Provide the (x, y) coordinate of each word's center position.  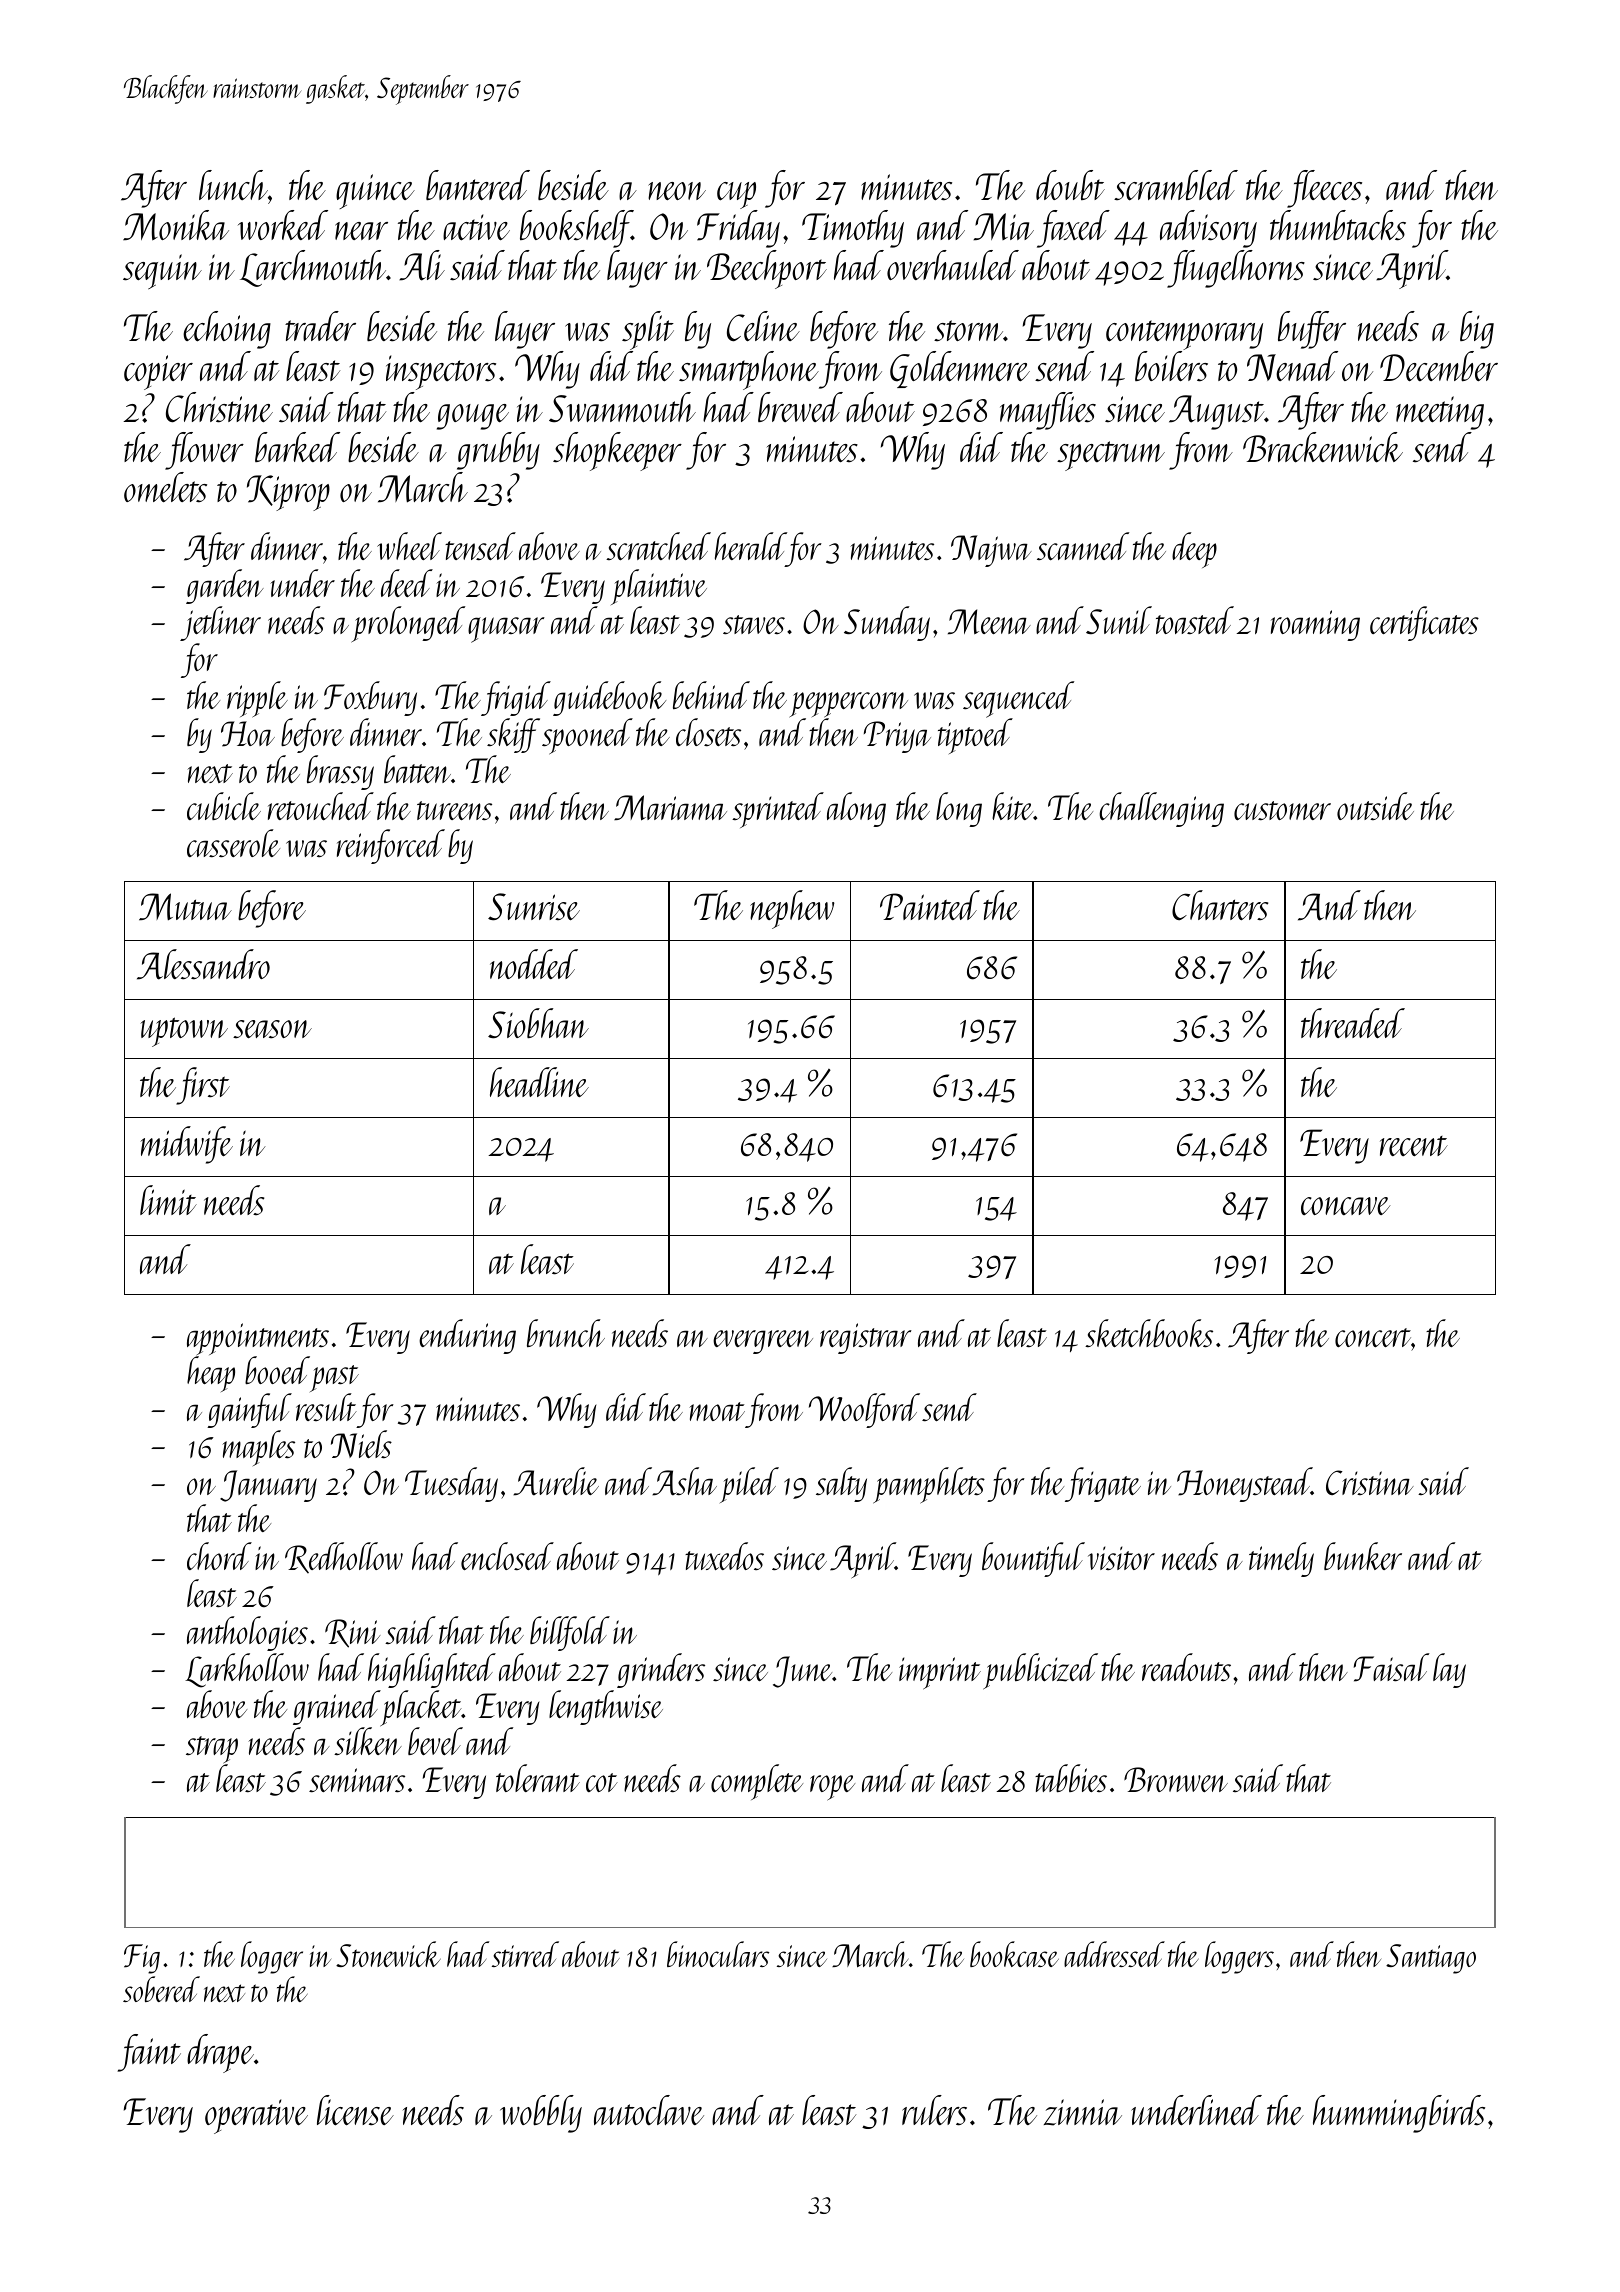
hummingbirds (1399, 2114)
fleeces (1324, 189)
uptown (184, 1032)
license (355, 2110)
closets (708, 732)
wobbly (541, 2114)
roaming (1315, 625)
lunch (233, 185)
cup (736, 195)
